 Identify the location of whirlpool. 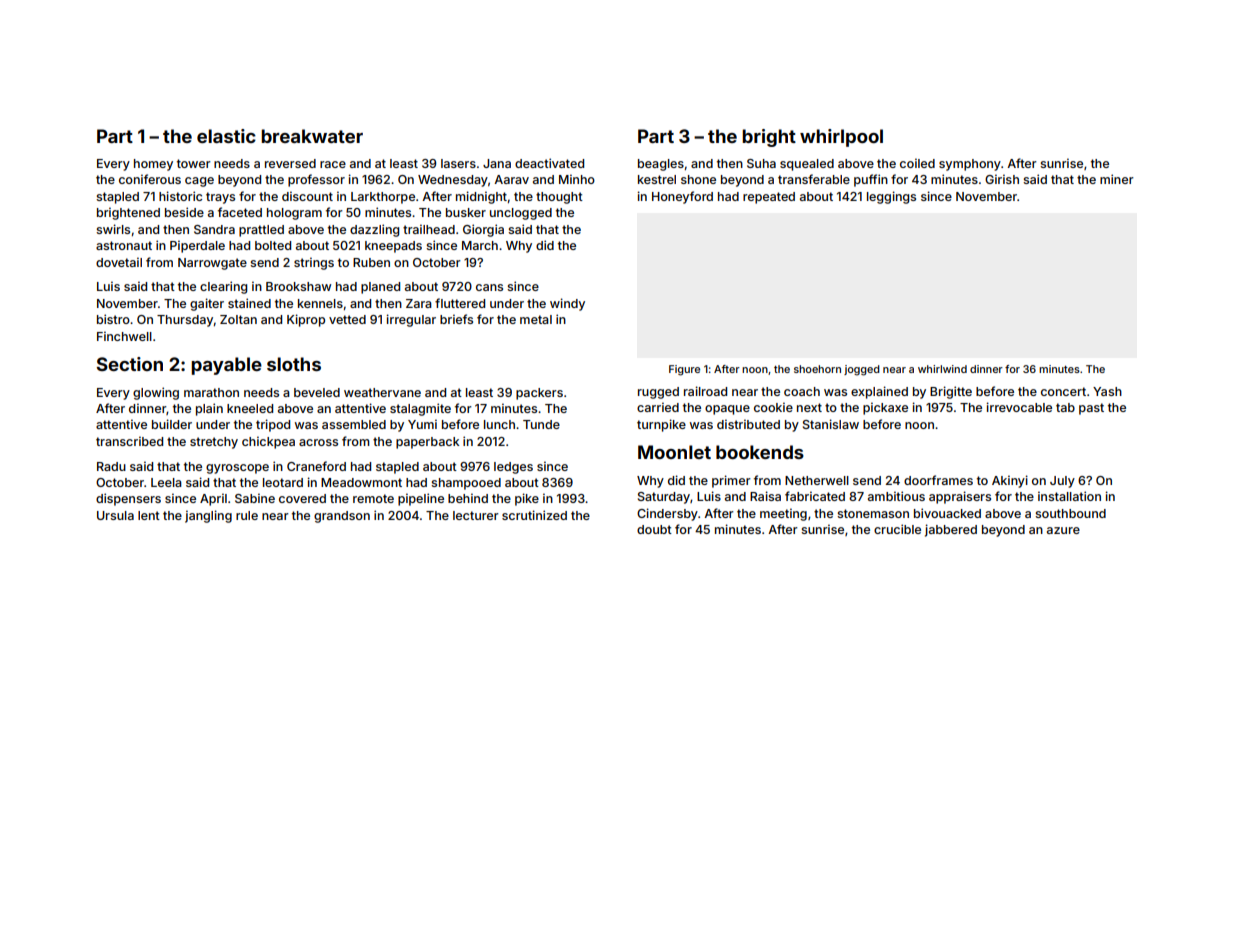
(841, 138).
